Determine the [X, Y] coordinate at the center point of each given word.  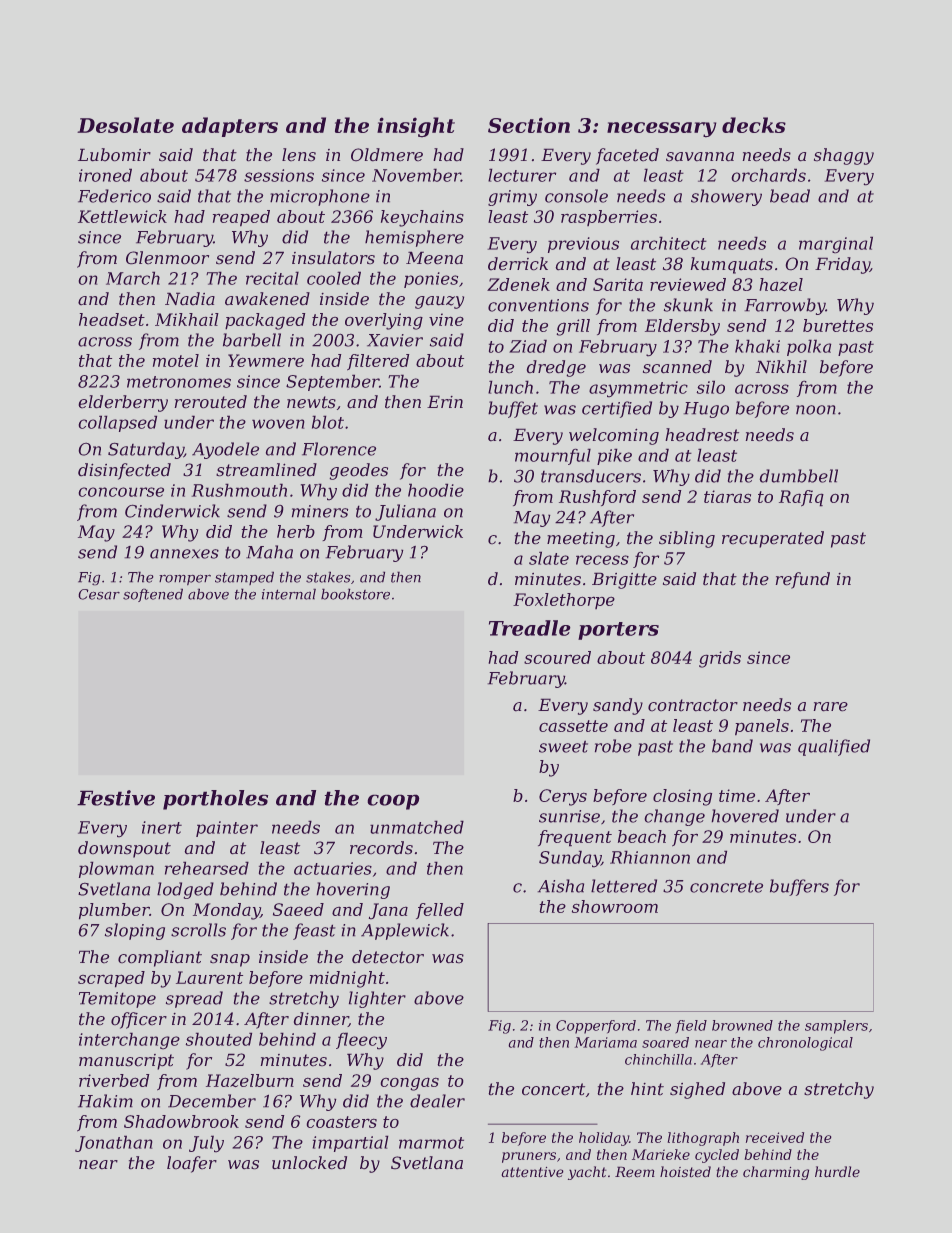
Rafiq [801, 498]
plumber [114, 911]
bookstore [355, 594]
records [381, 848]
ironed [105, 175]
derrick [518, 264]
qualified [834, 747]
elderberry [123, 403]
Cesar [99, 594]
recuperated [773, 539]
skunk [688, 305]
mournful [553, 456]
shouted [218, 1039]
